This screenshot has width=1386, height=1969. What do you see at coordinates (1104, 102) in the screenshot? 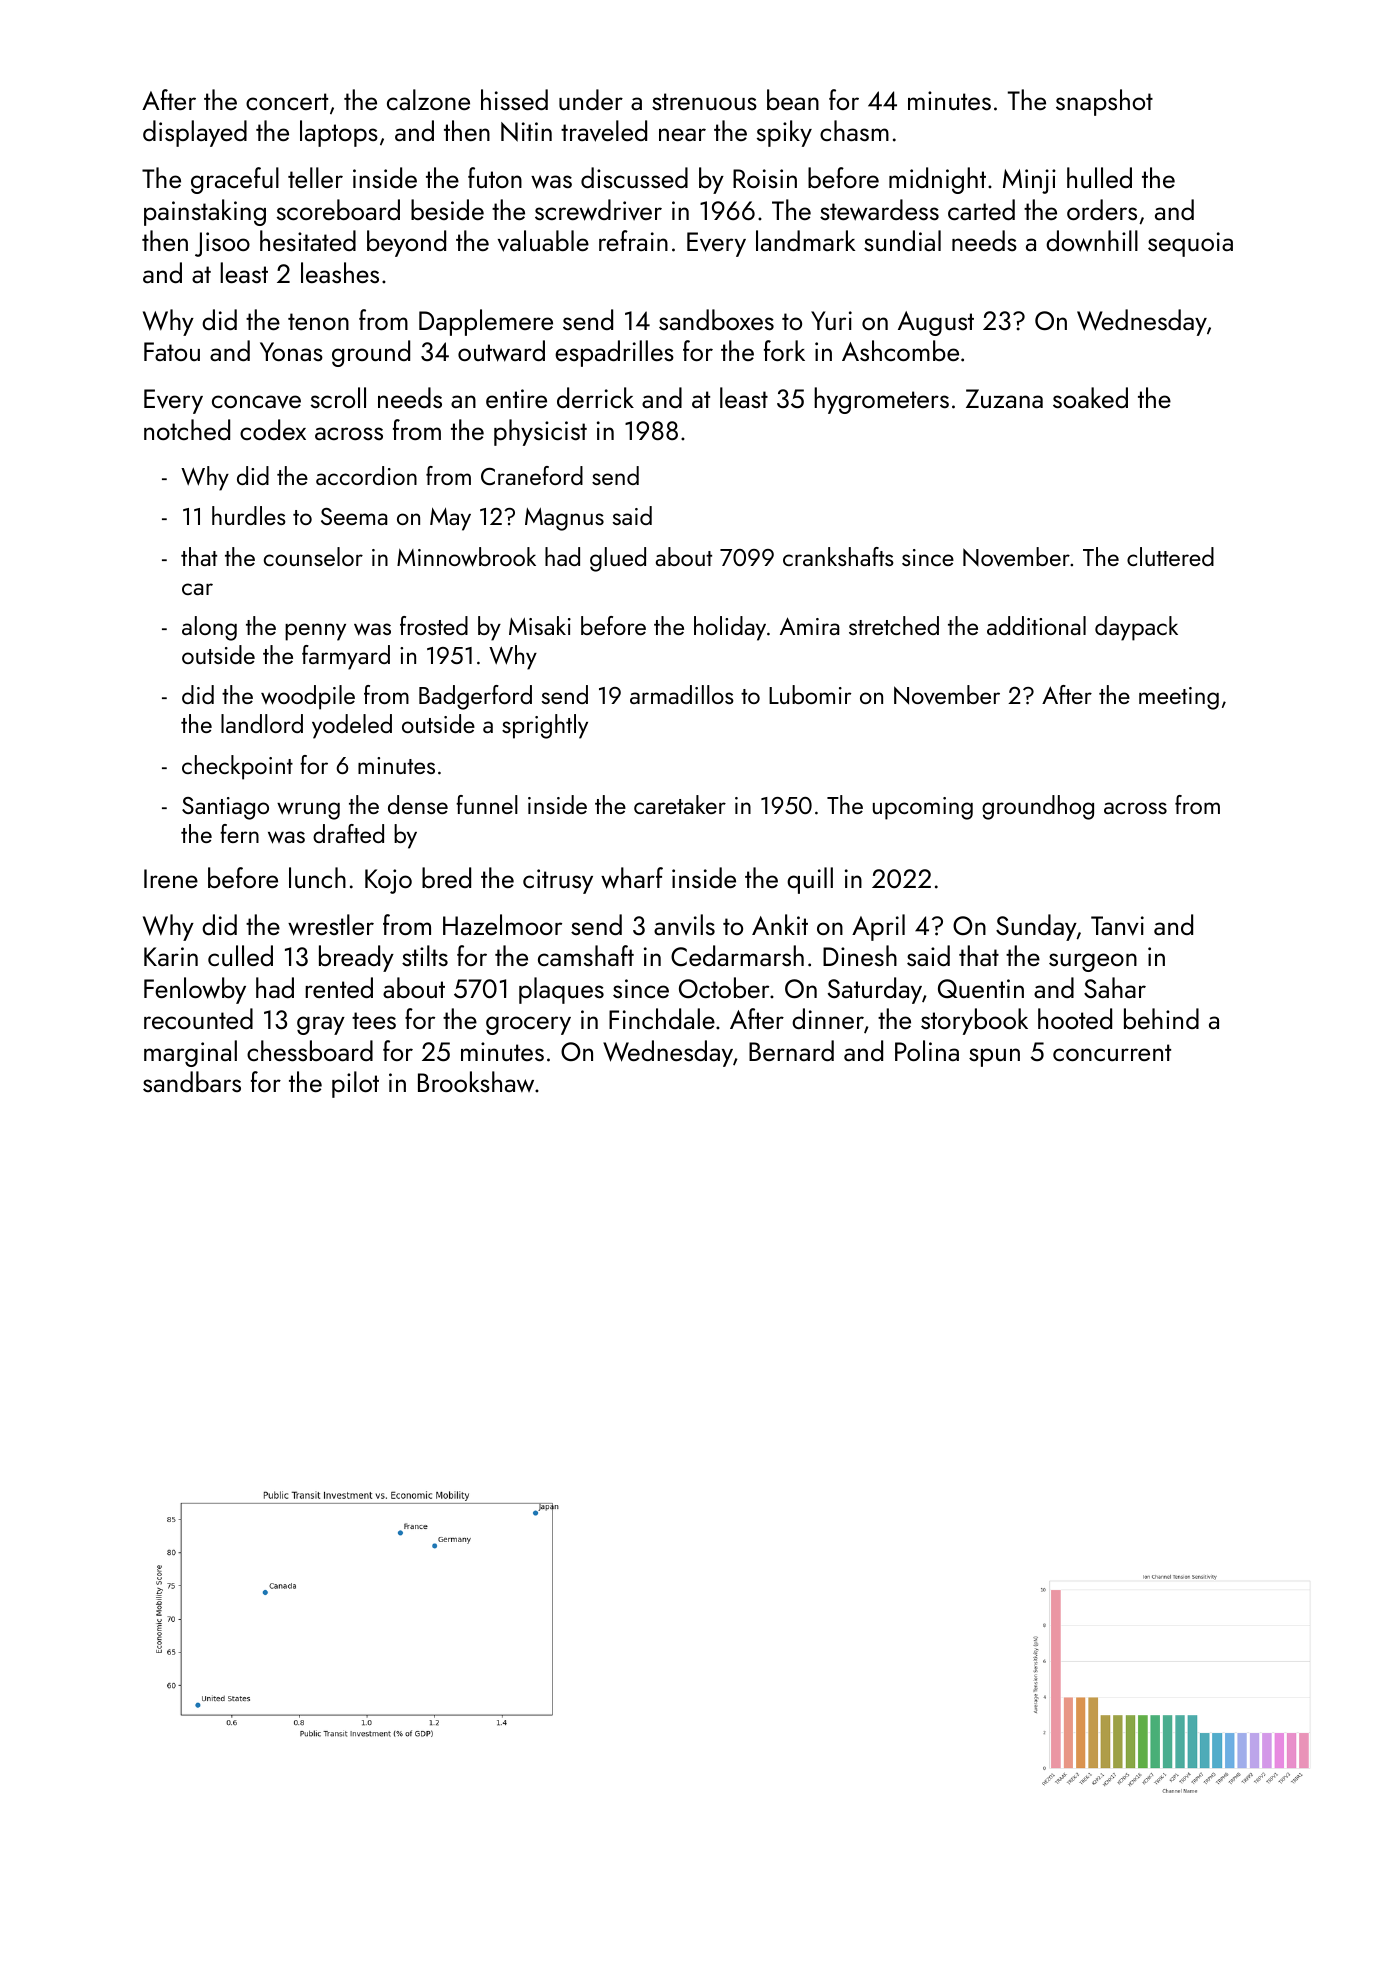
I see `snapshot` at bounding box center [1104, 102].
